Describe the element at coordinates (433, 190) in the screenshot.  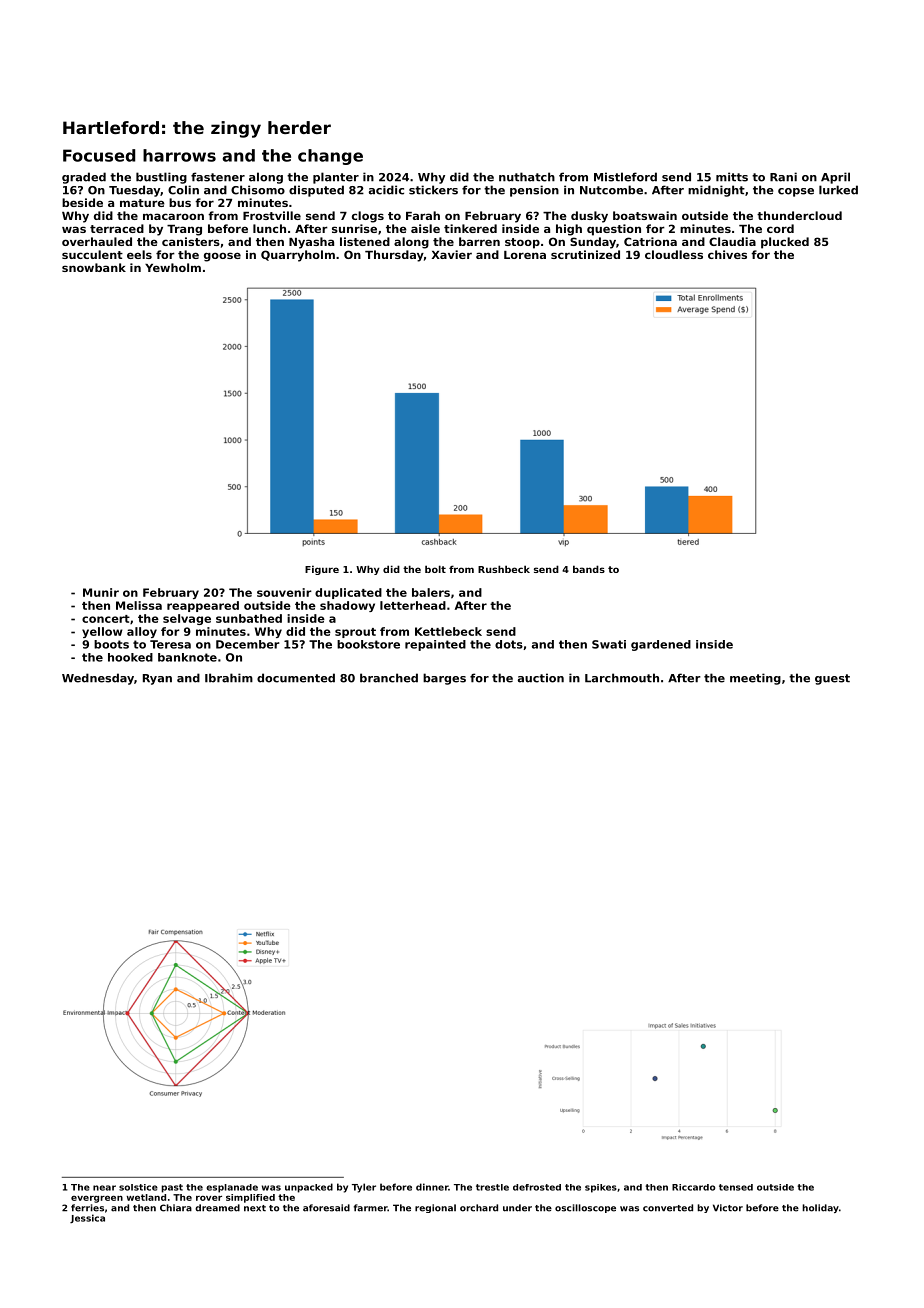
I see `stickers` at that location.
